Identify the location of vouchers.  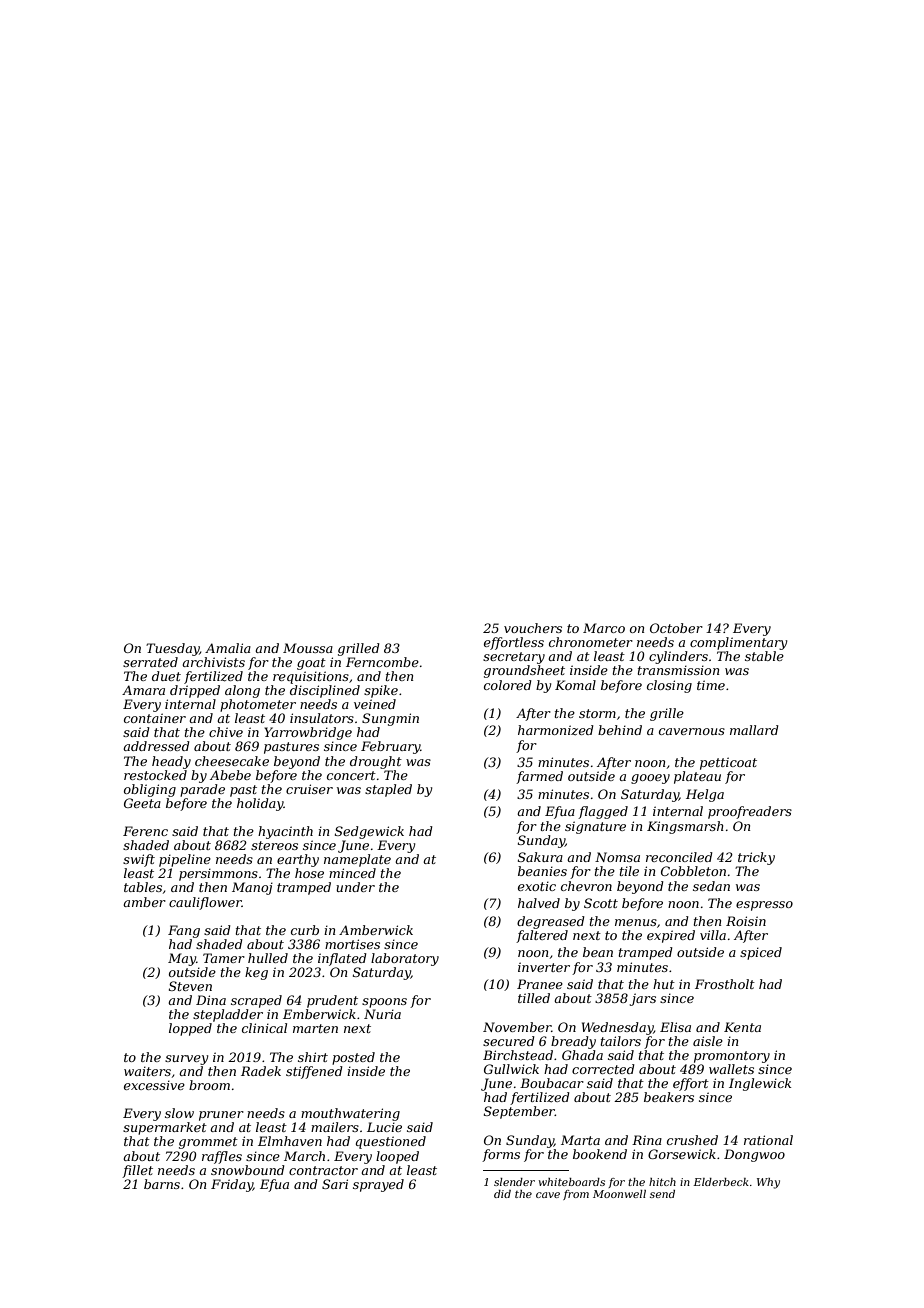
(533, 628).
